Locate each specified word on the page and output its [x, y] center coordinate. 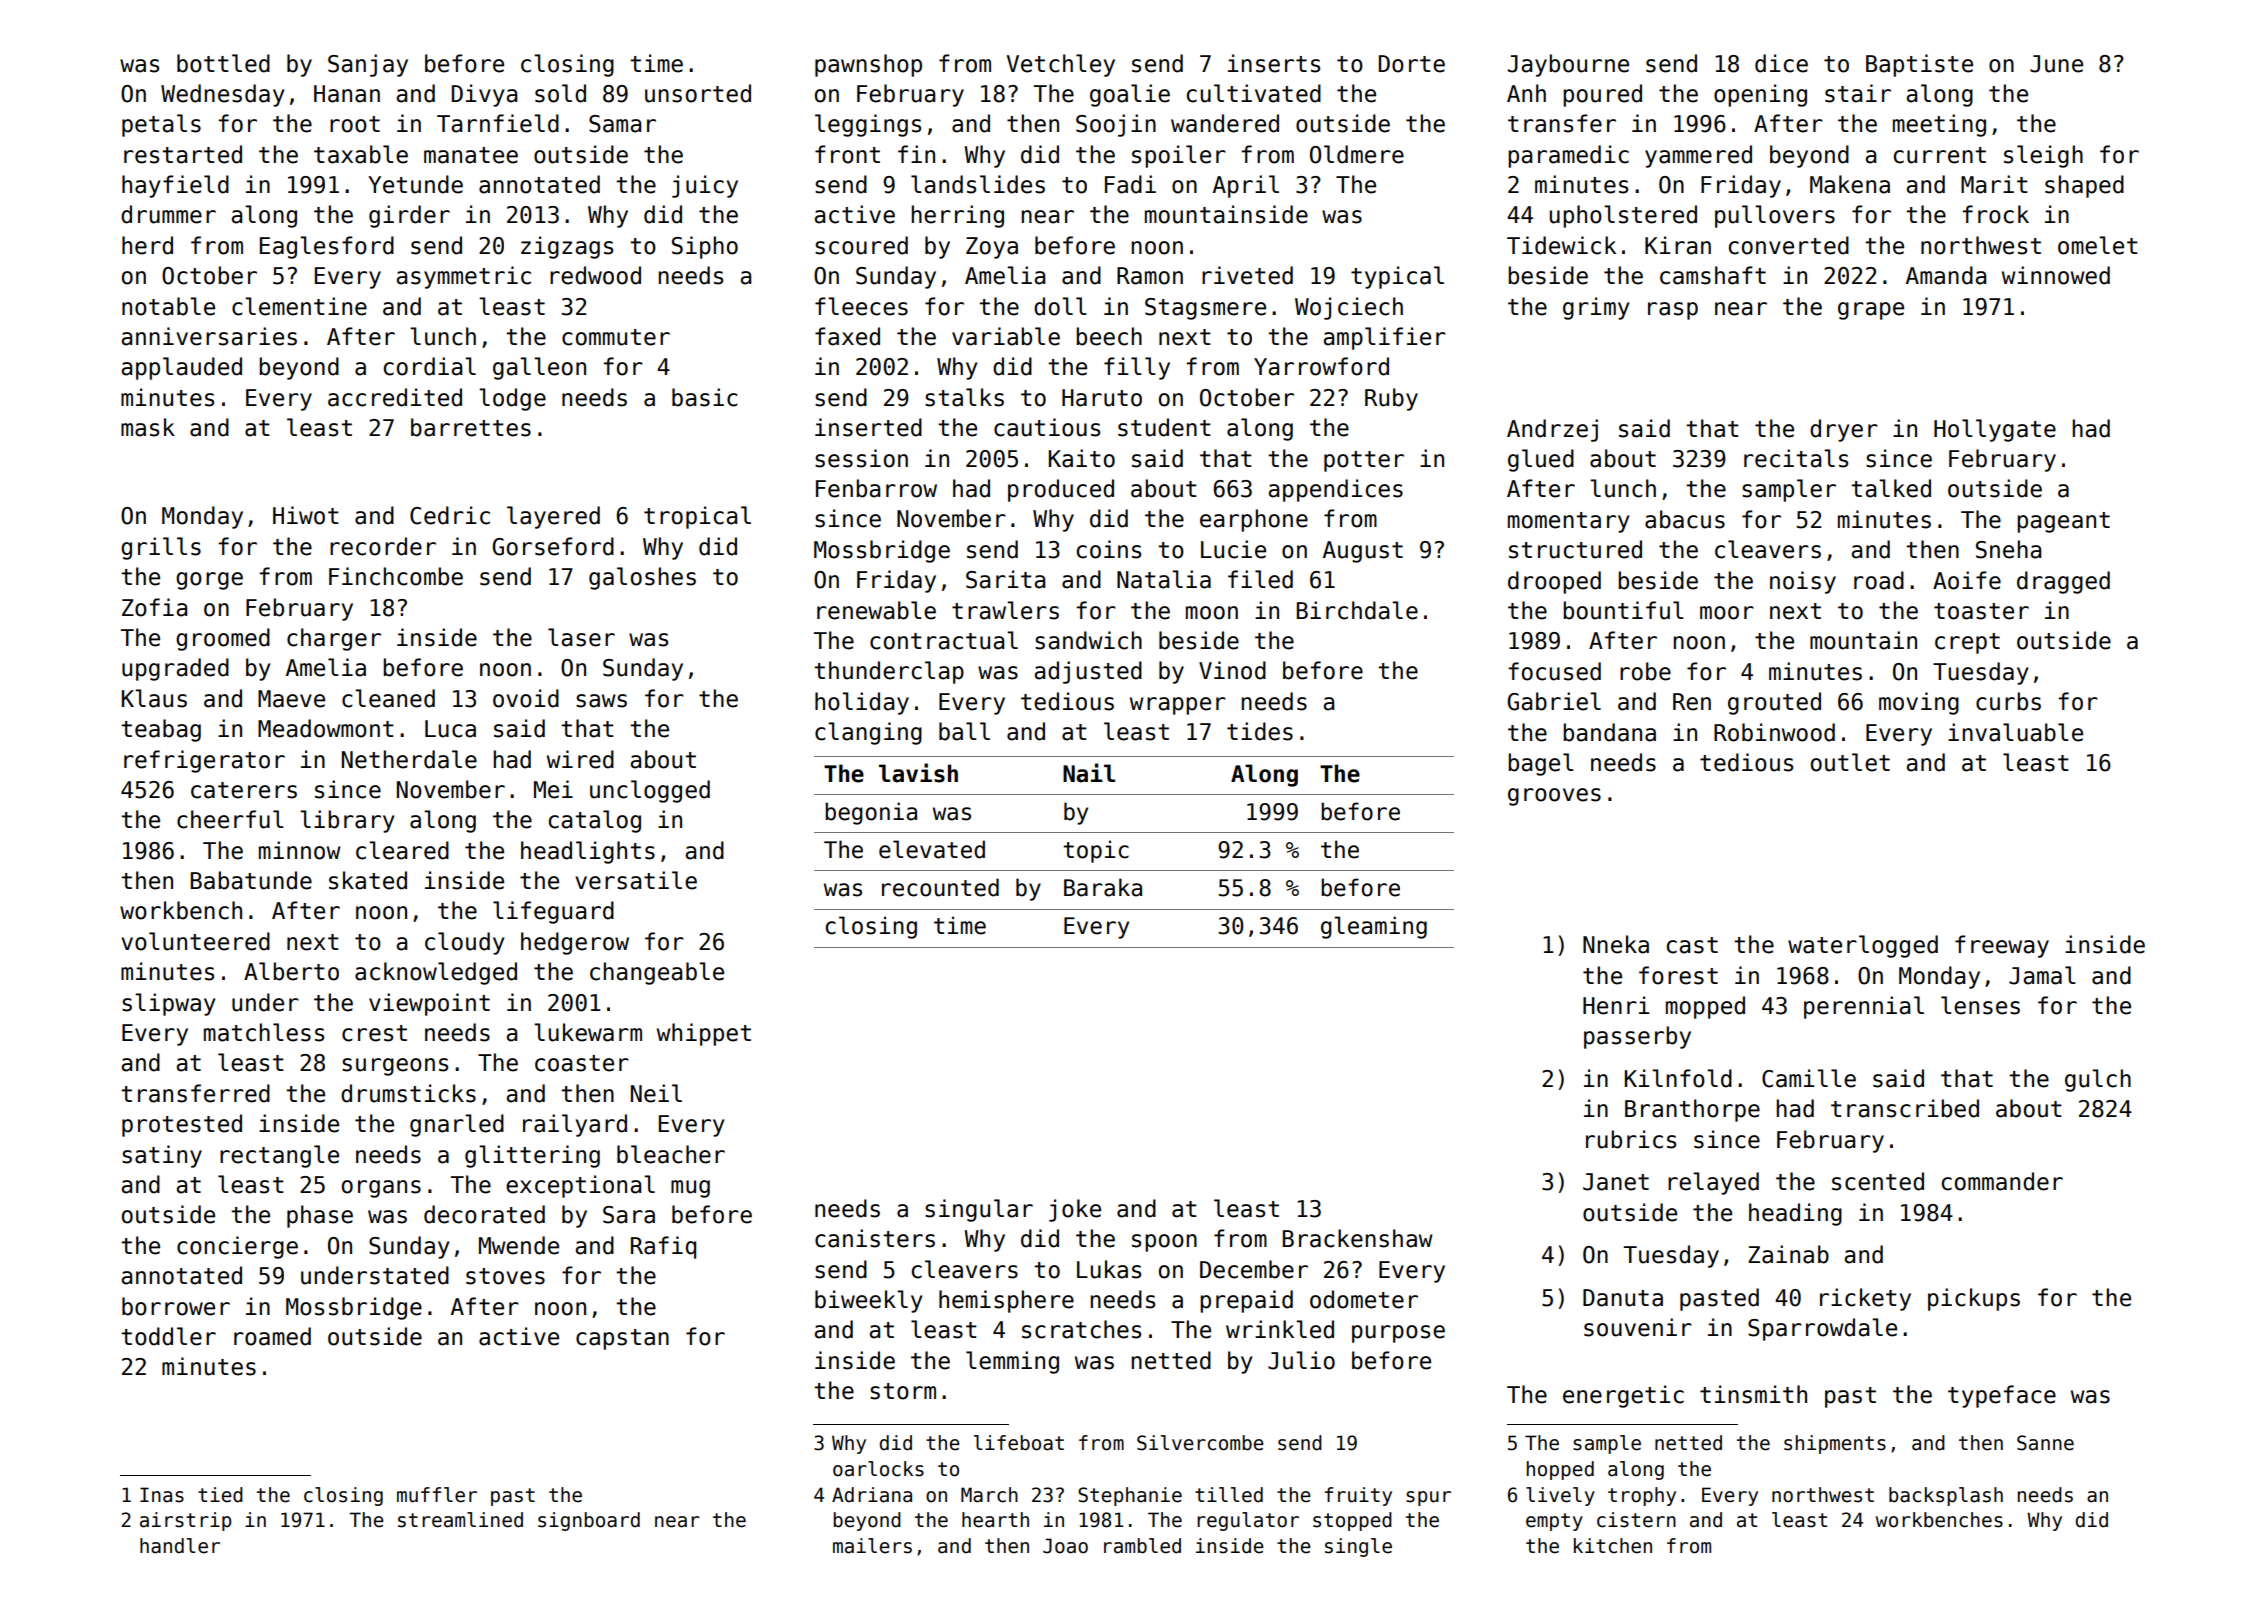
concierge [237, 1247]
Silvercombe [1200, 1443]
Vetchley [1061, 65]
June [2056, 64]
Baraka [1103, 887]
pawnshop [868, 65]
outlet [1850, 762]
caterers [244, 790]
